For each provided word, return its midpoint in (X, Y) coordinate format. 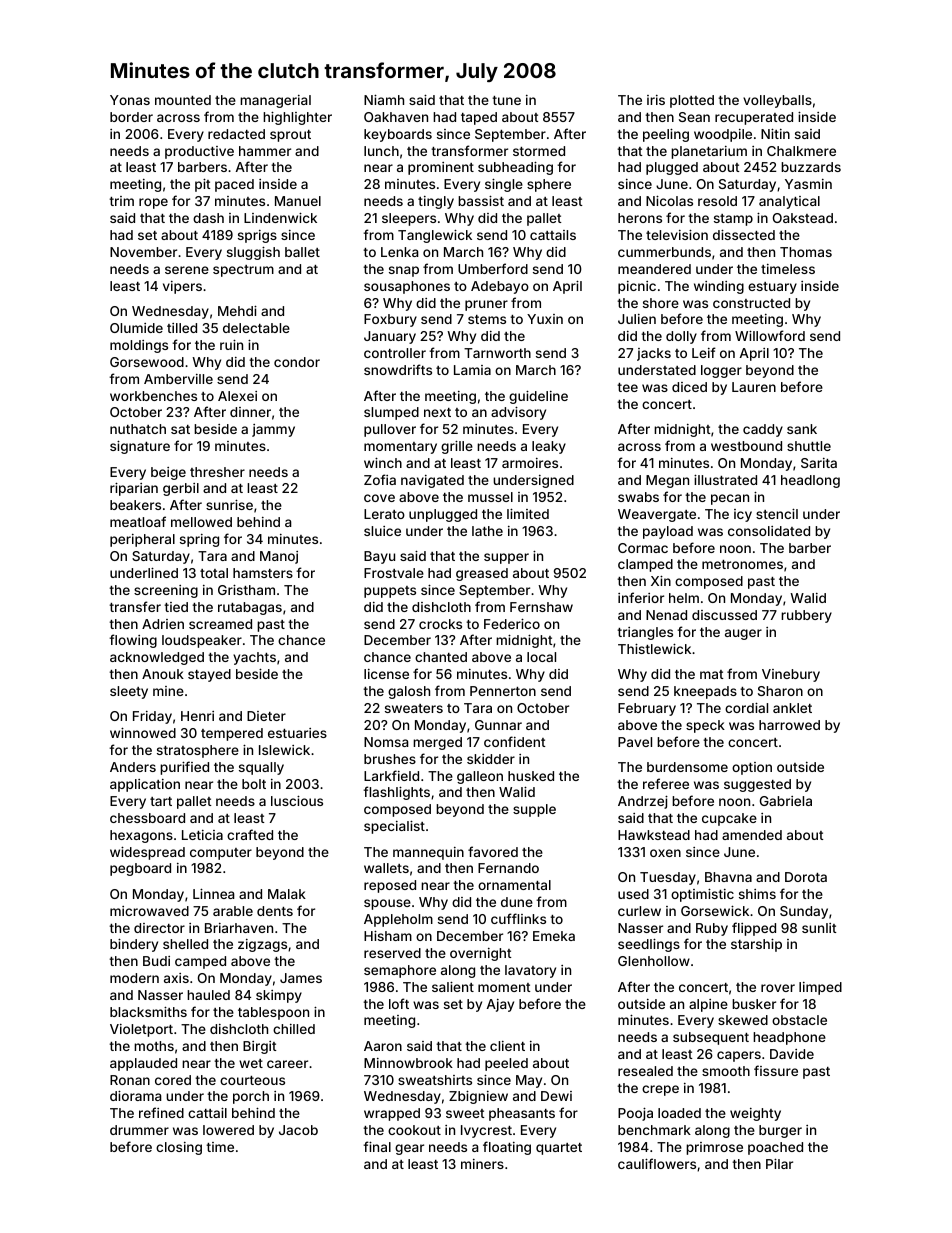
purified (184, 768)
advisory (518, 413)
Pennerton (503, 691)
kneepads (705, 692)
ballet (302, 252)
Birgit (260, 1047)
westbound (746, 446)
